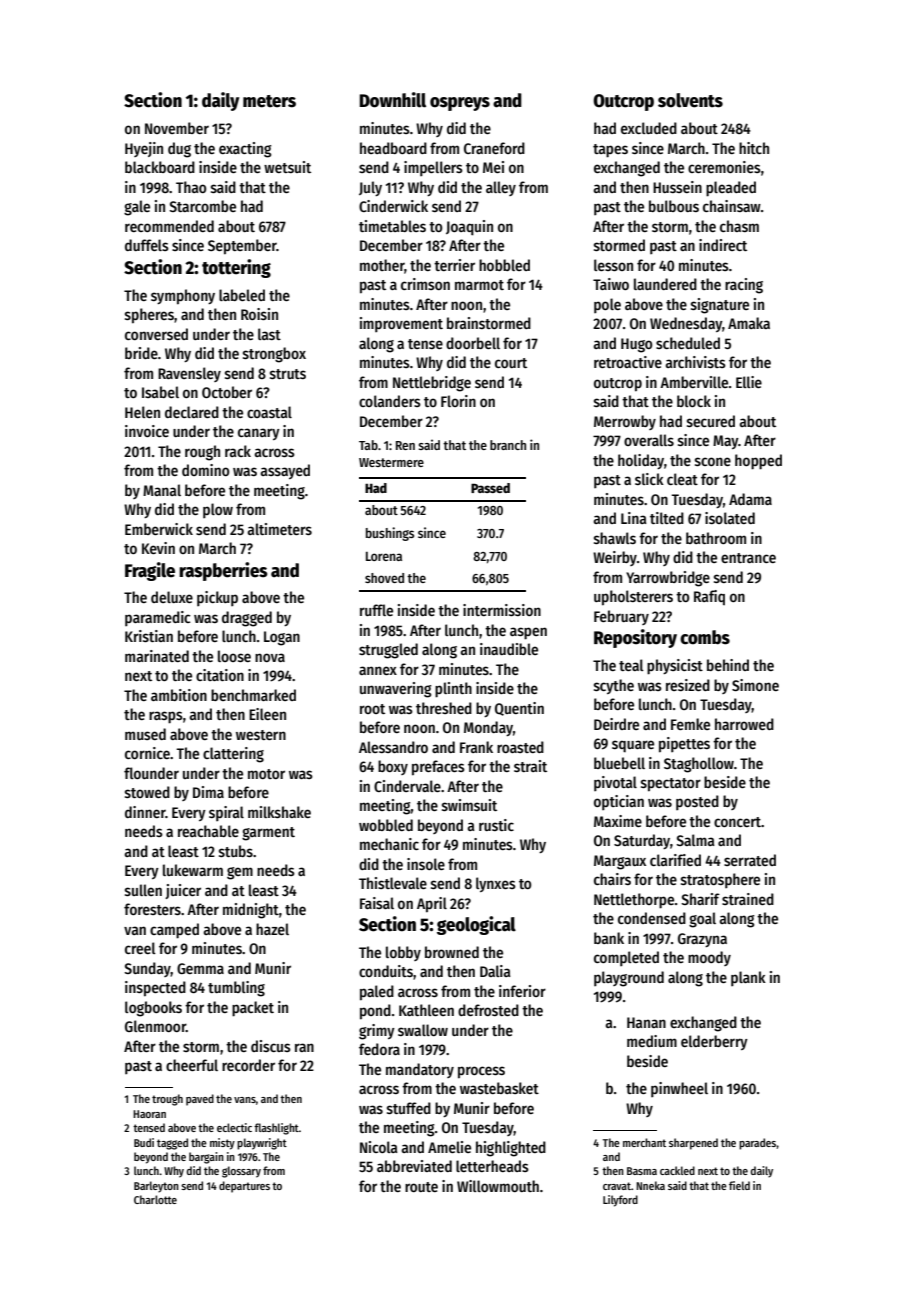 This image has width=908, height=1316. Describe the element at coordinates (183, 297) in the image. I see `symphony` at that location.
